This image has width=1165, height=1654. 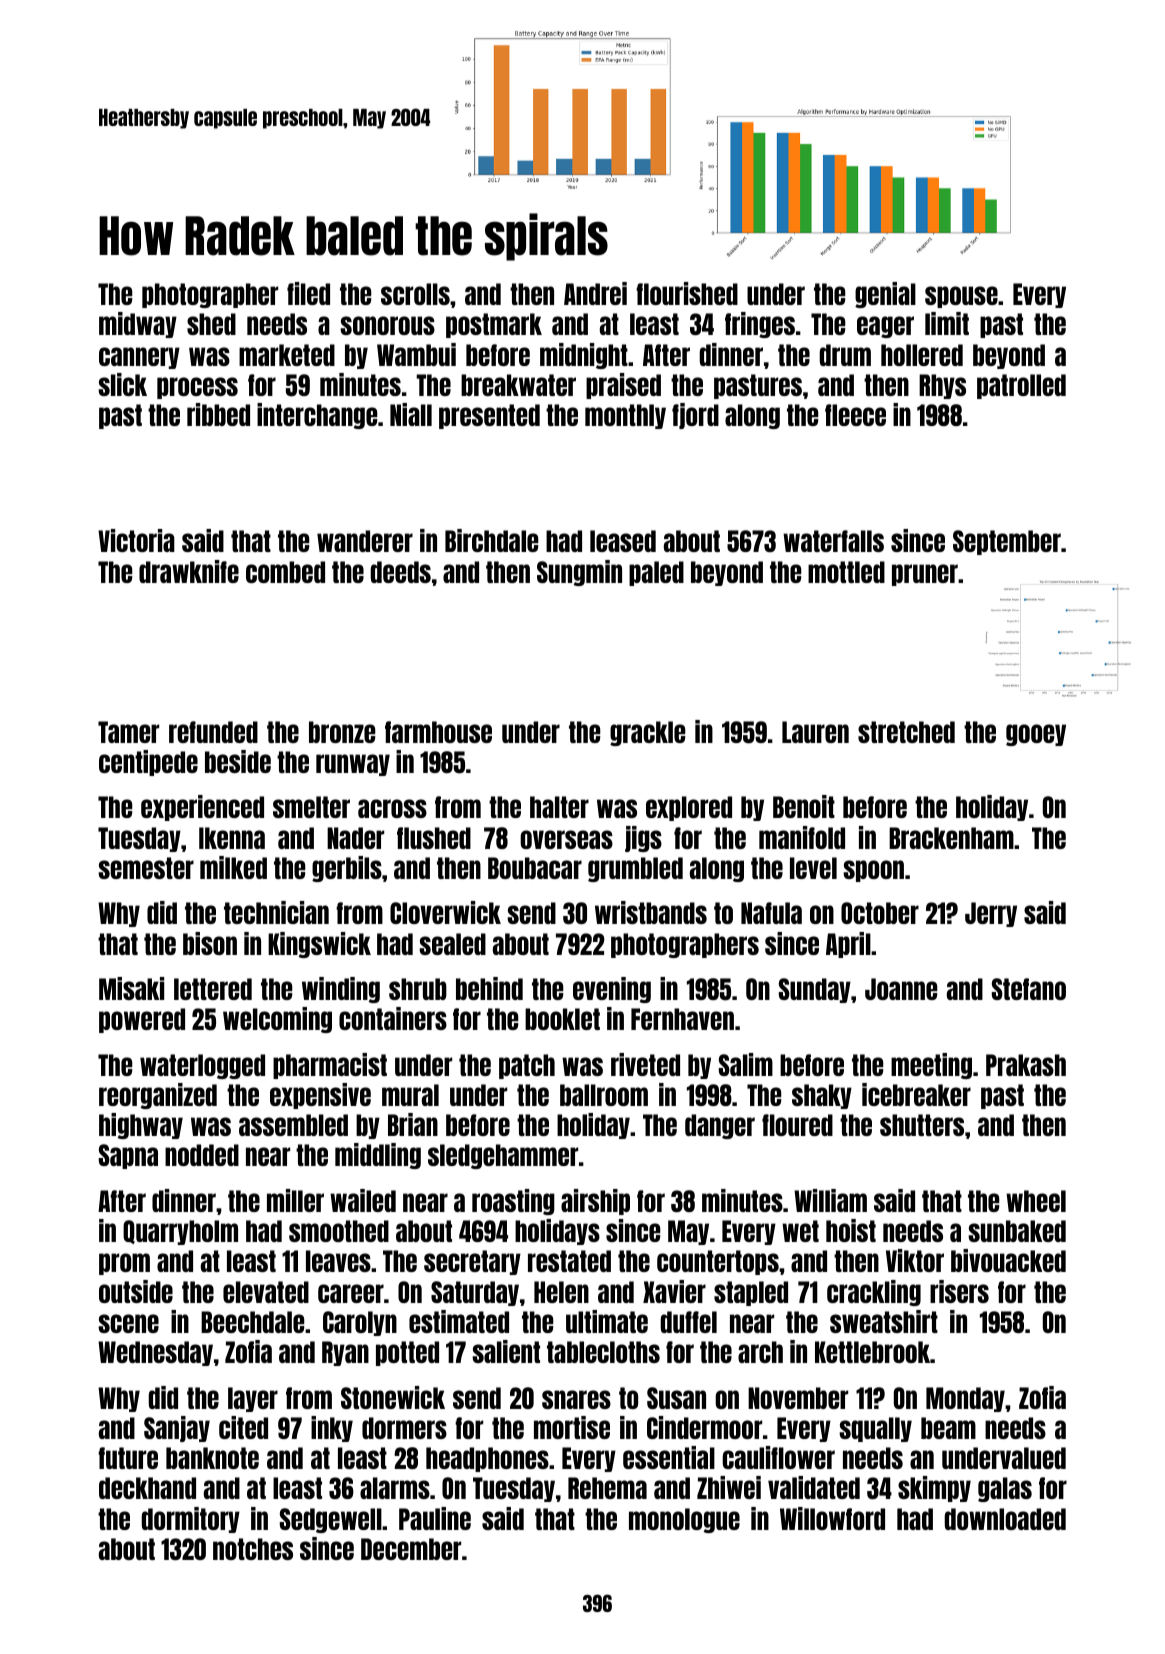 I want to click on secretary, so click(x=472, y=1262).
